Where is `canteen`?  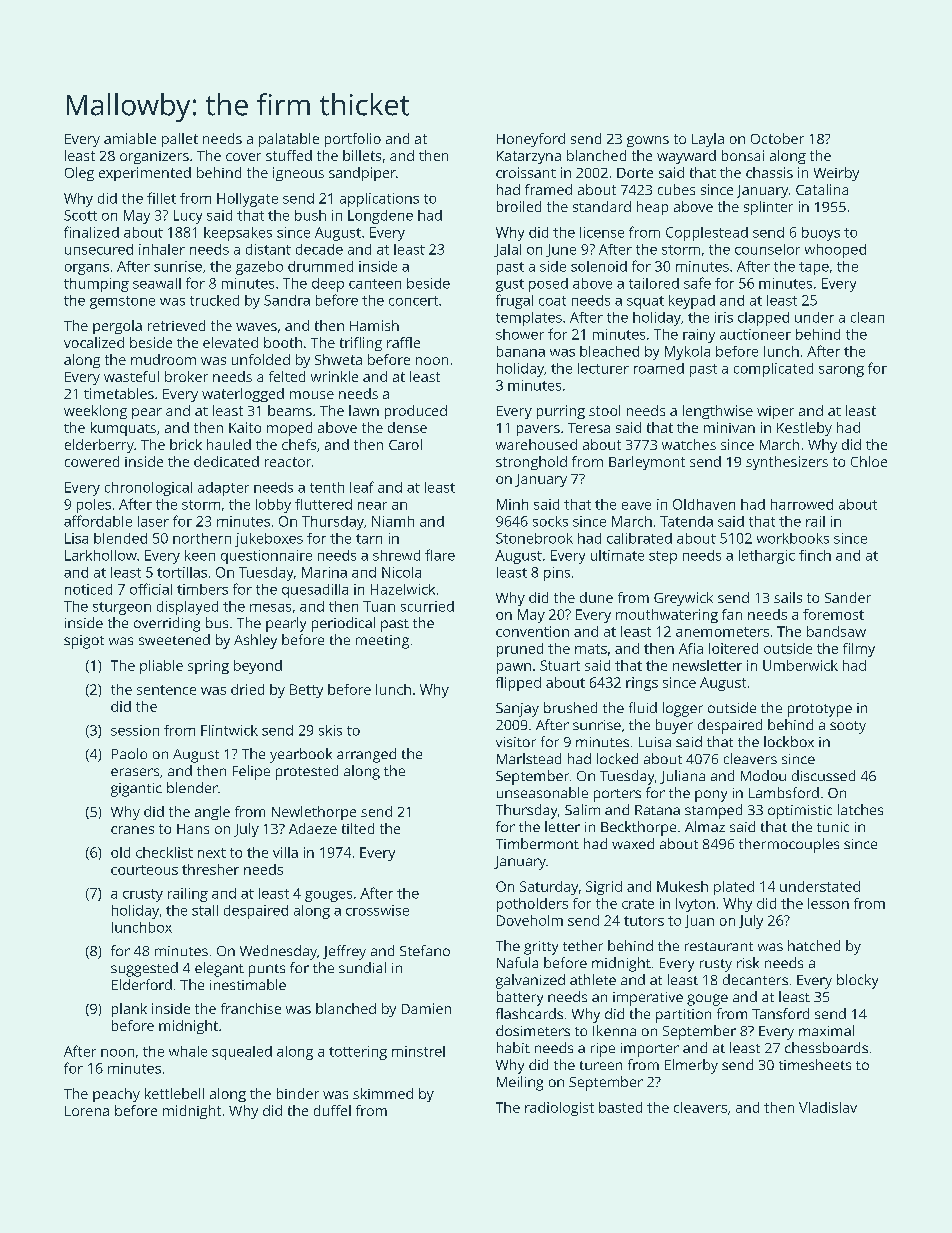 canteen is located at coordinates (375, 284).
